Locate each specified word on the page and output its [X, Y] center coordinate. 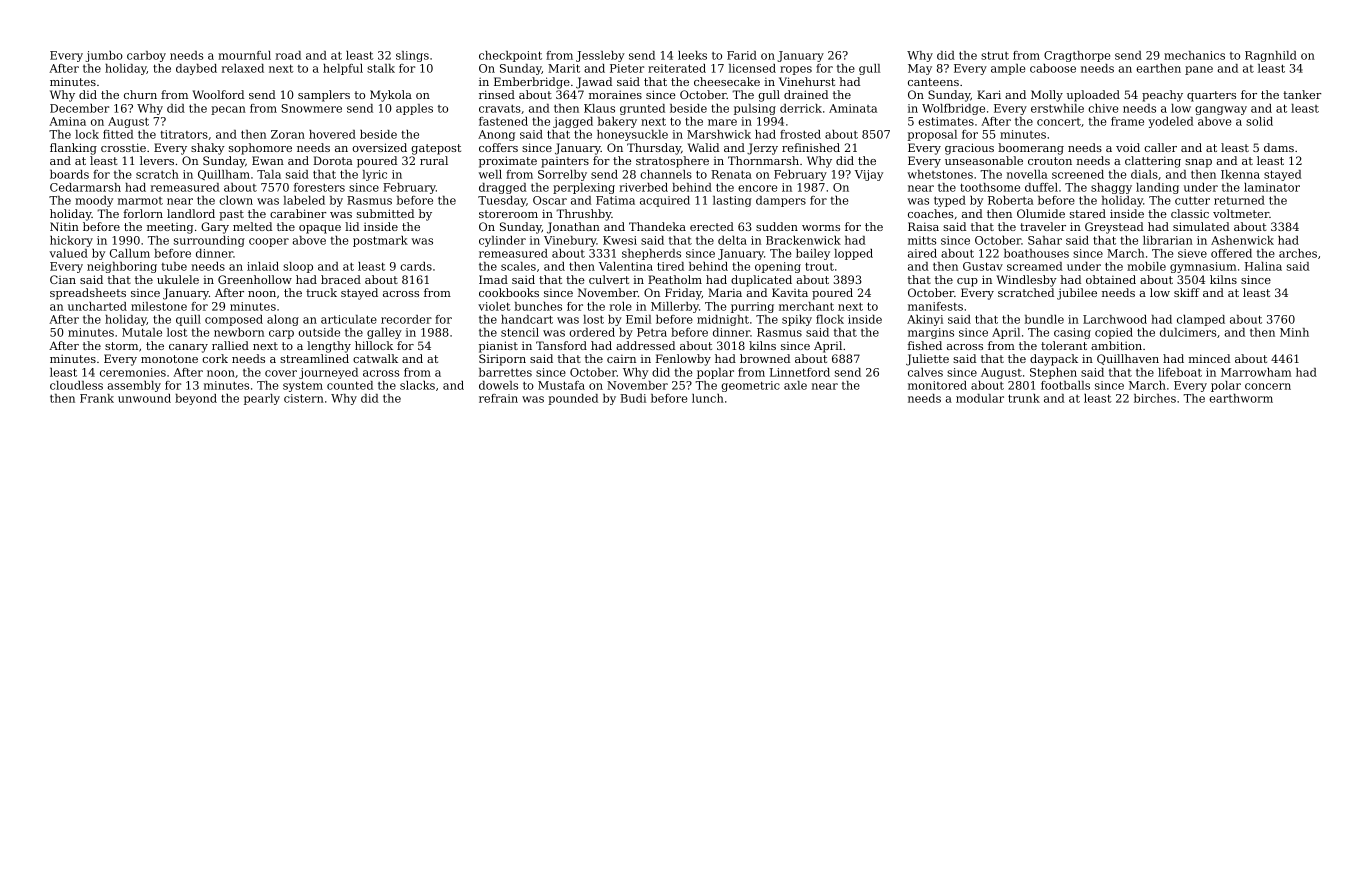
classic [1190, 213]
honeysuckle [632, 135]
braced [341, 279]
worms [821, 228]
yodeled [1171, 122]
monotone [169, 359]
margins [931, 333]
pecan [228, 110]
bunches [538, 306]
